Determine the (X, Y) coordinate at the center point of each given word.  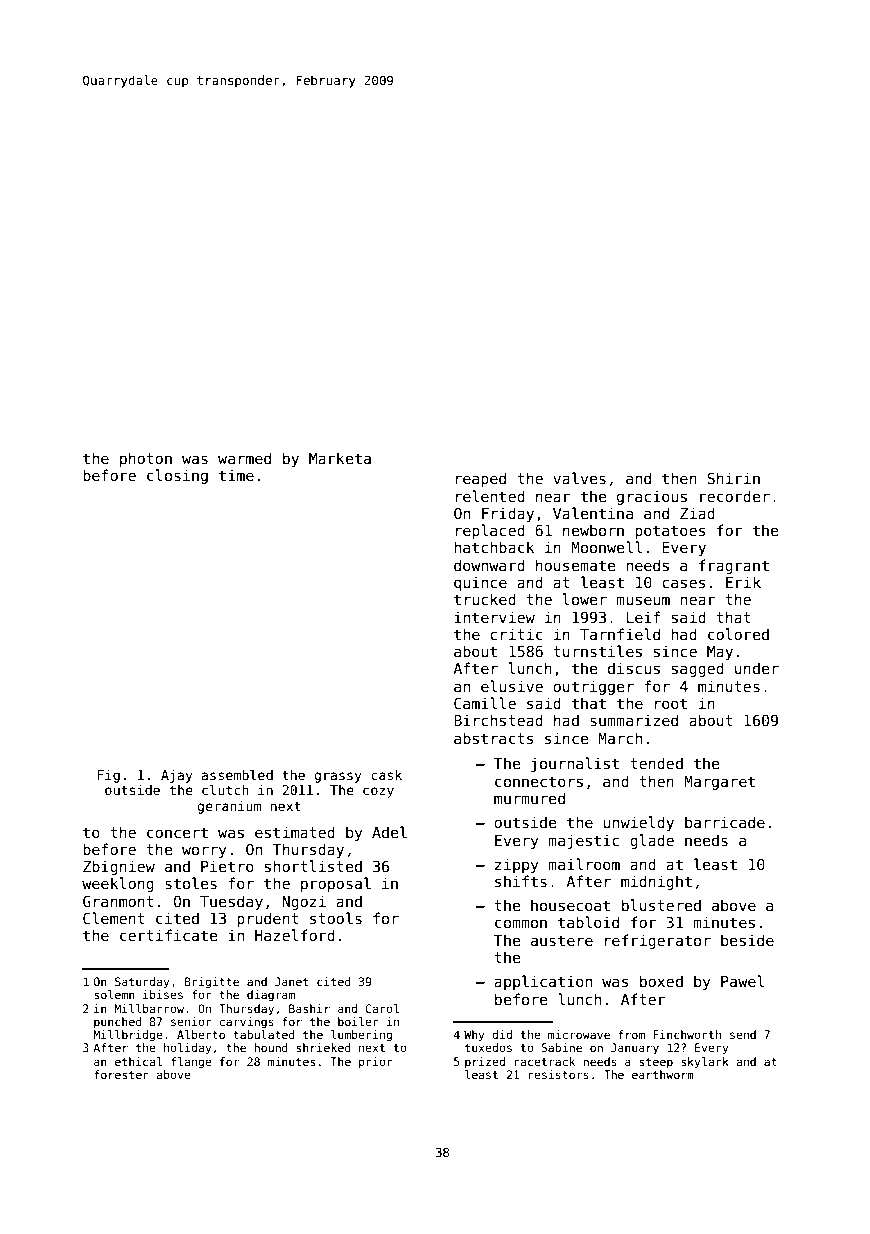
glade (652, 841)
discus (634, 668)
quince (480, 583)
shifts (521, 881)
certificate (168, 935)
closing (177, 476)
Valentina (593, 513)
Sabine (561, 1047)
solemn (114, 994)
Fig (108, 776)
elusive (512, 686)
